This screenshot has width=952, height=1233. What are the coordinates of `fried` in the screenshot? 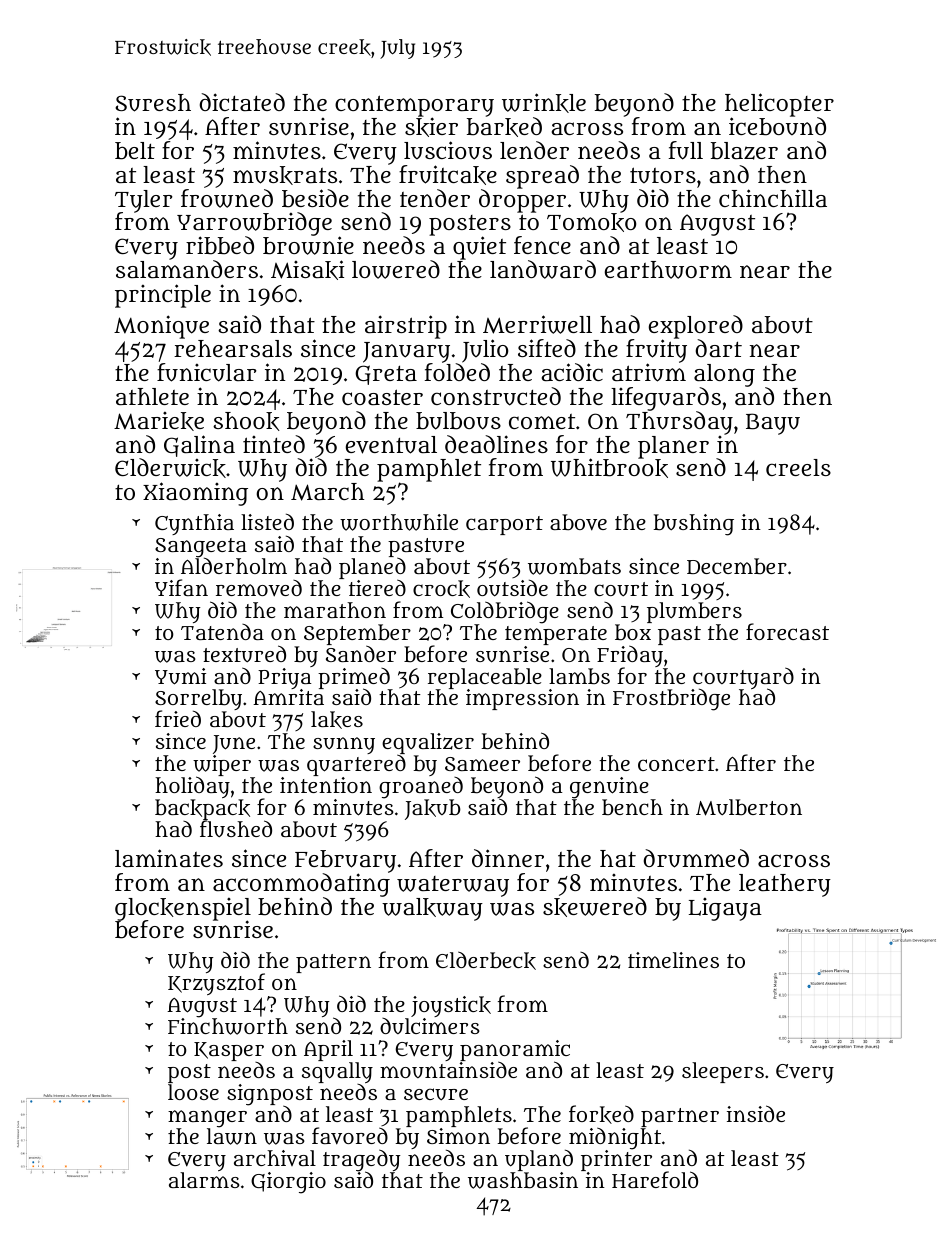 It's located at (178, 718).
